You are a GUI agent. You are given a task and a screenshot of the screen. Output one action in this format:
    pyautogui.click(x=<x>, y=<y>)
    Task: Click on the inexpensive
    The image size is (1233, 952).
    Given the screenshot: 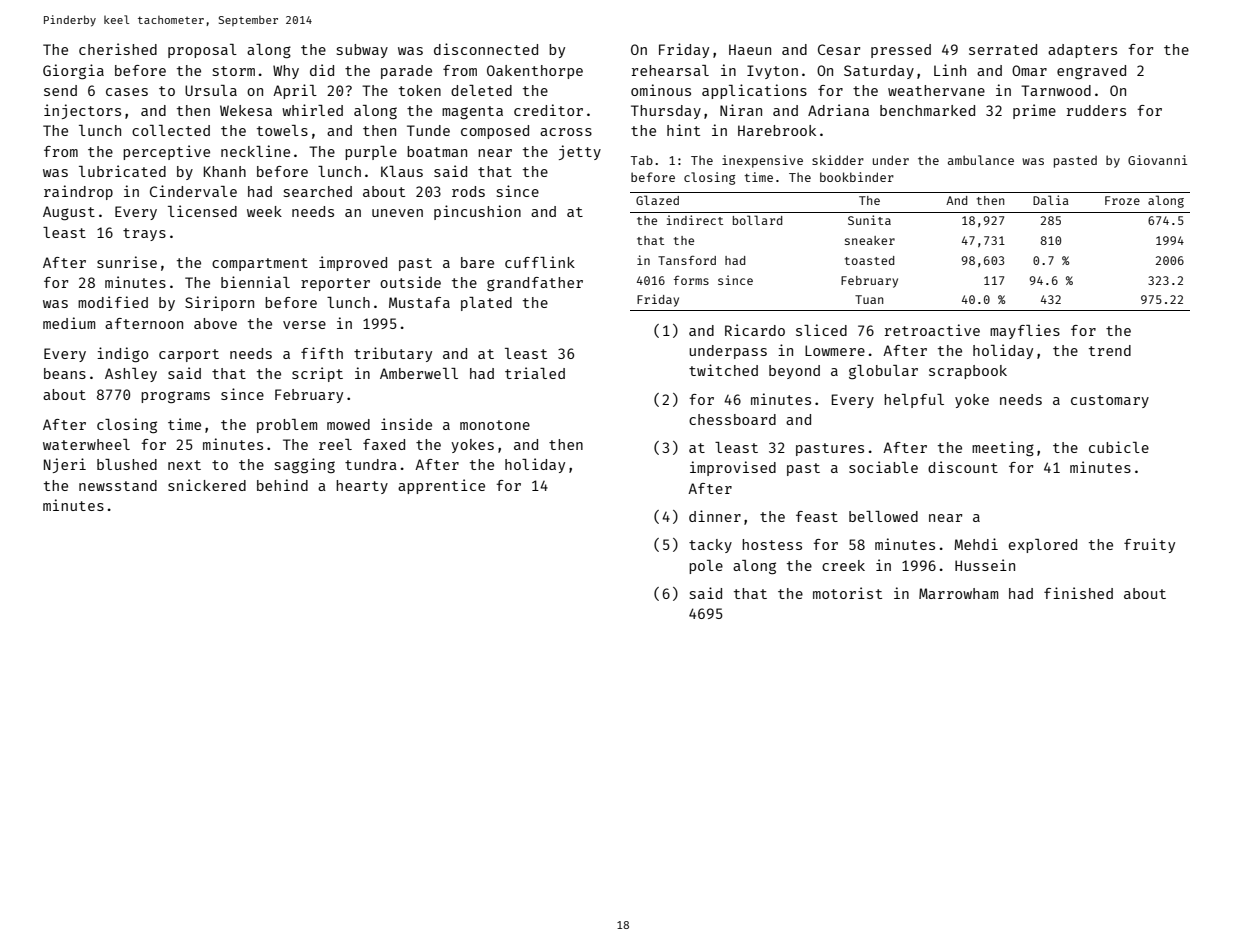 What is the action you would take?
    pyautogui.click(x=762, y=161)
